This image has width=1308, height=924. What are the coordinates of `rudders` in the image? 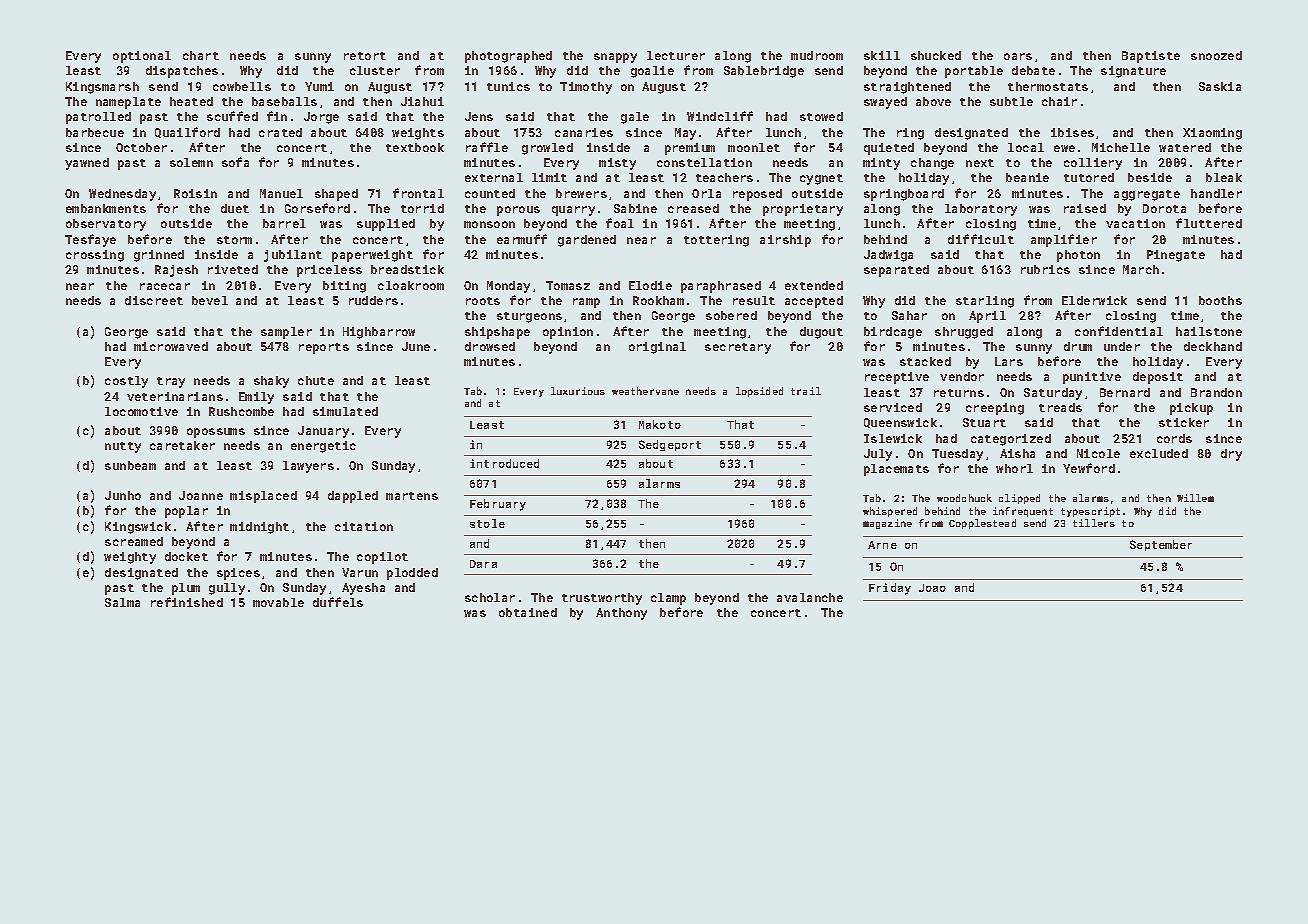 It's located at (373, 300).
